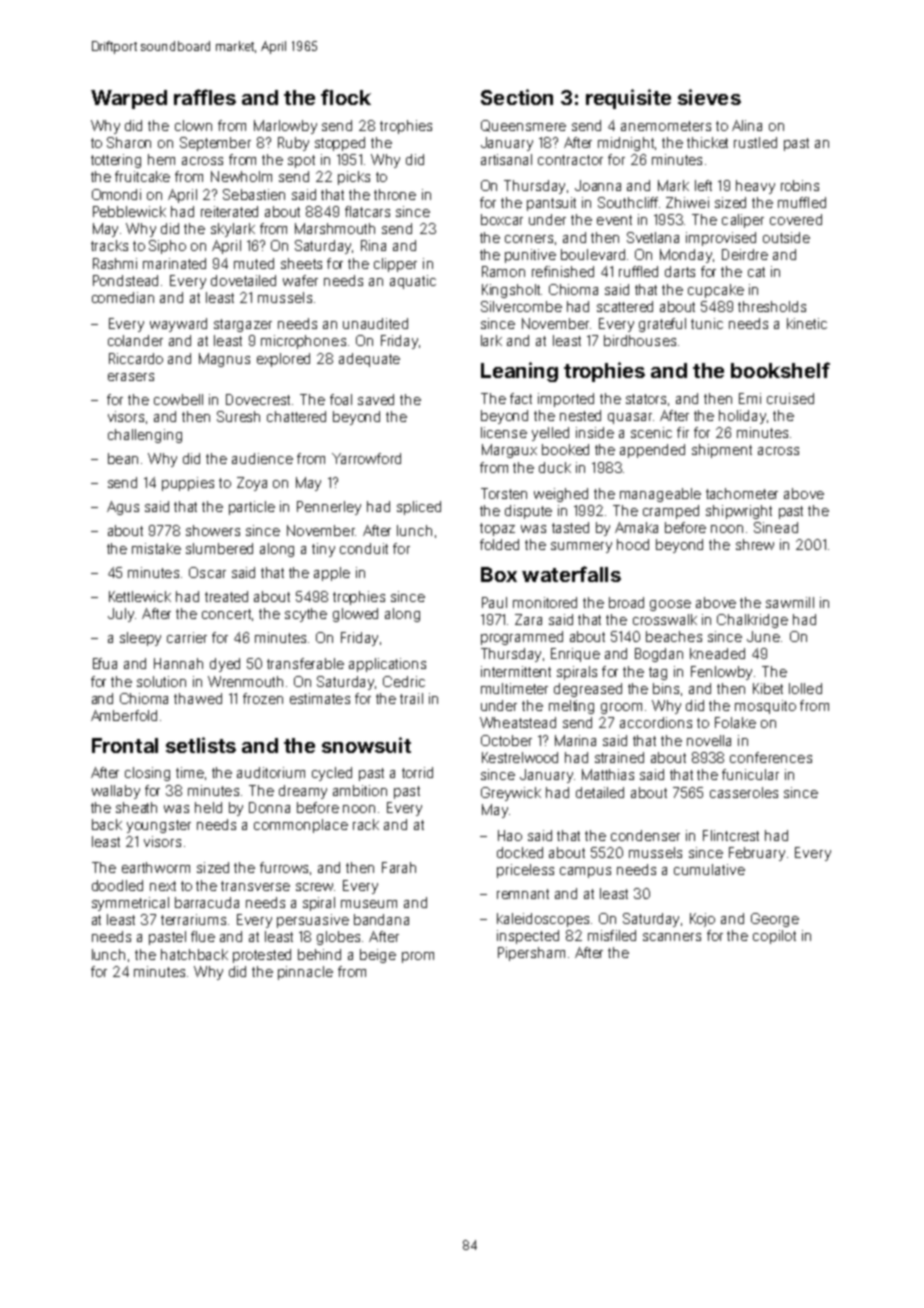 The height and width of the image is (1308, 924). Describe the element at coordinates (203, 936) in the image. I see `flue` at that location.
